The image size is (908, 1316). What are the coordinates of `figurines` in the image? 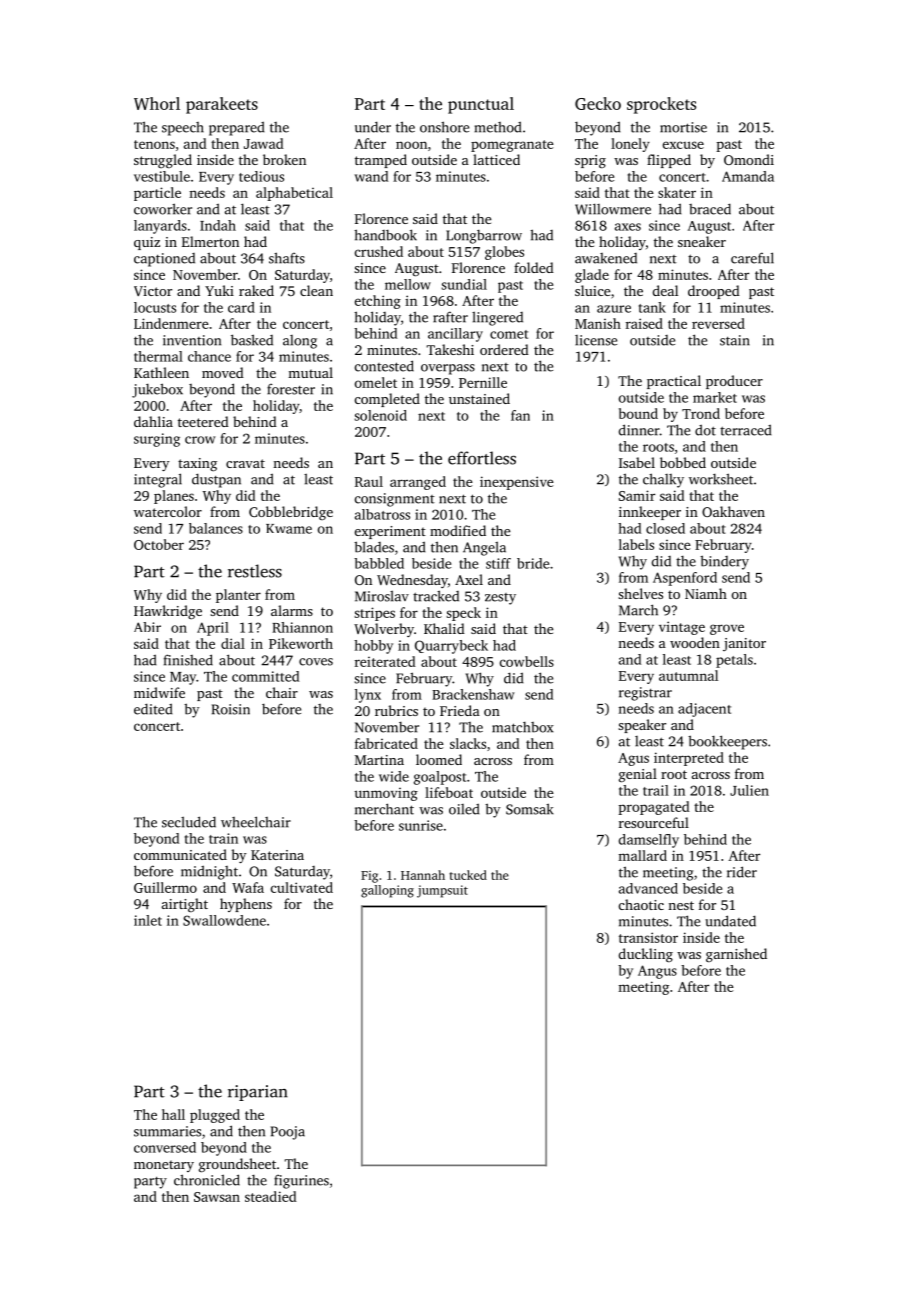 It's located at (301, 1182).
